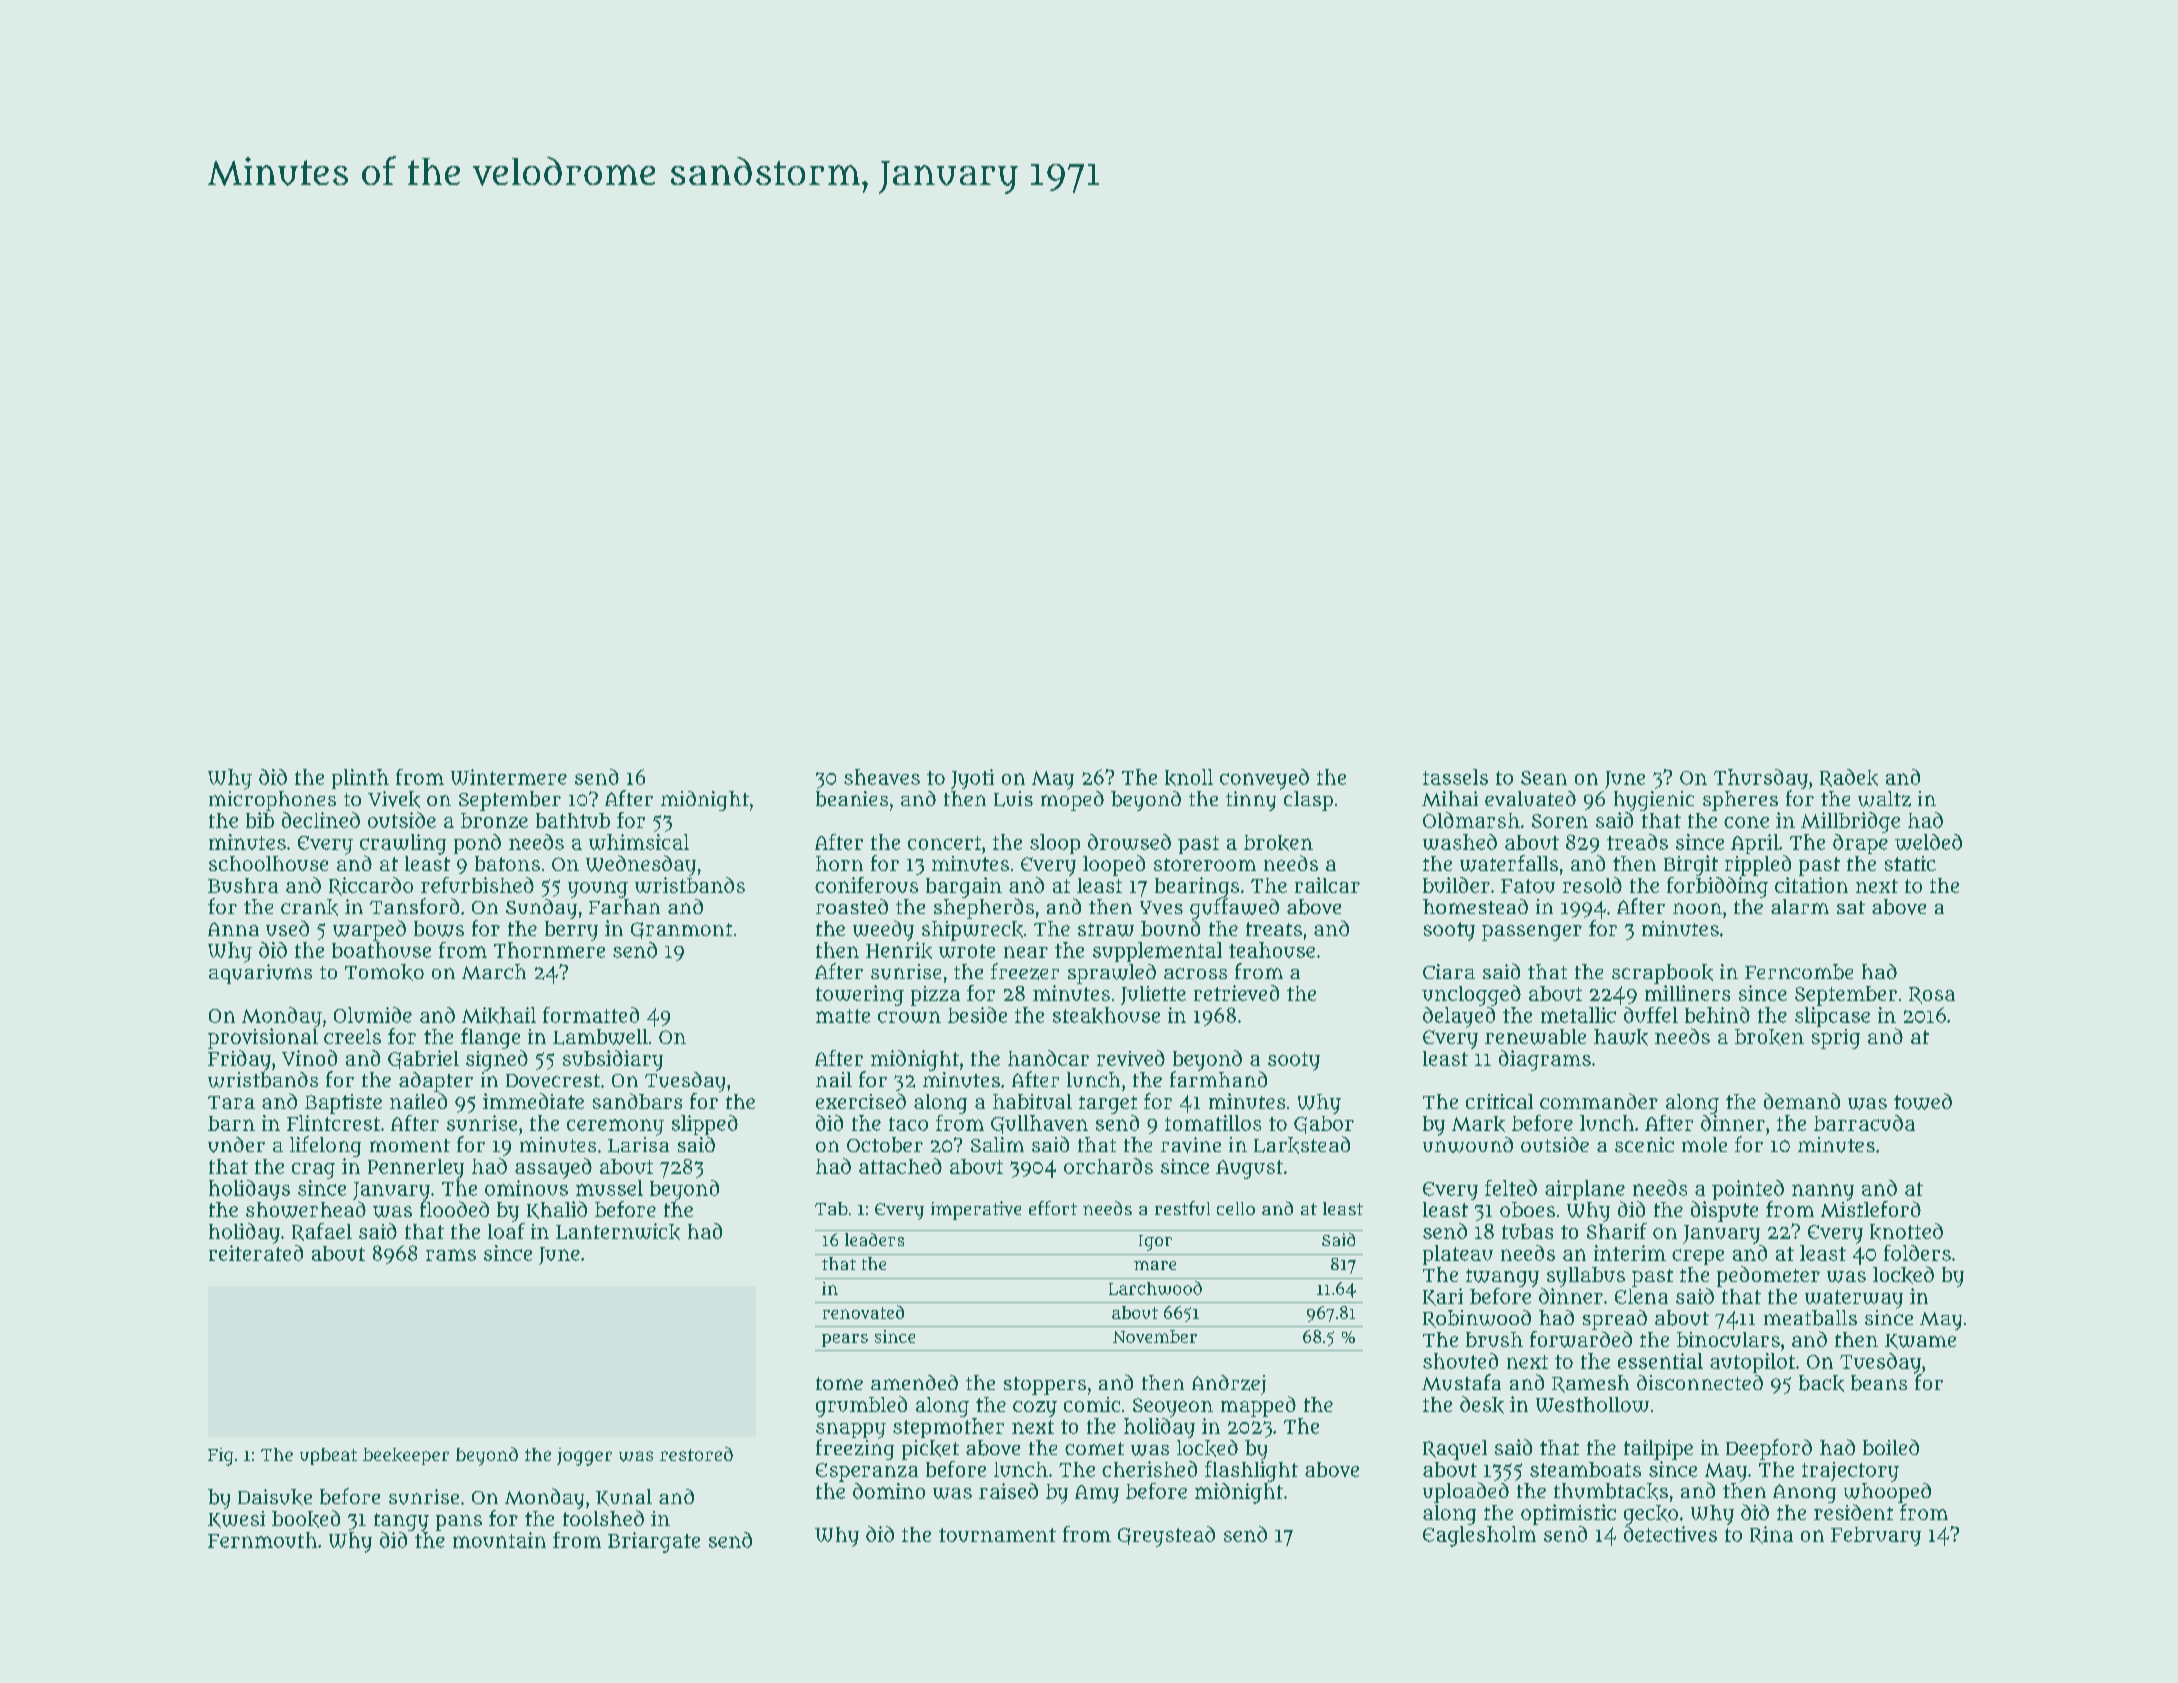 The image size is (2178, 1683). Describe the element at coordinates (1823, 1192) in the screenshot. I see `nanny` at that location.
